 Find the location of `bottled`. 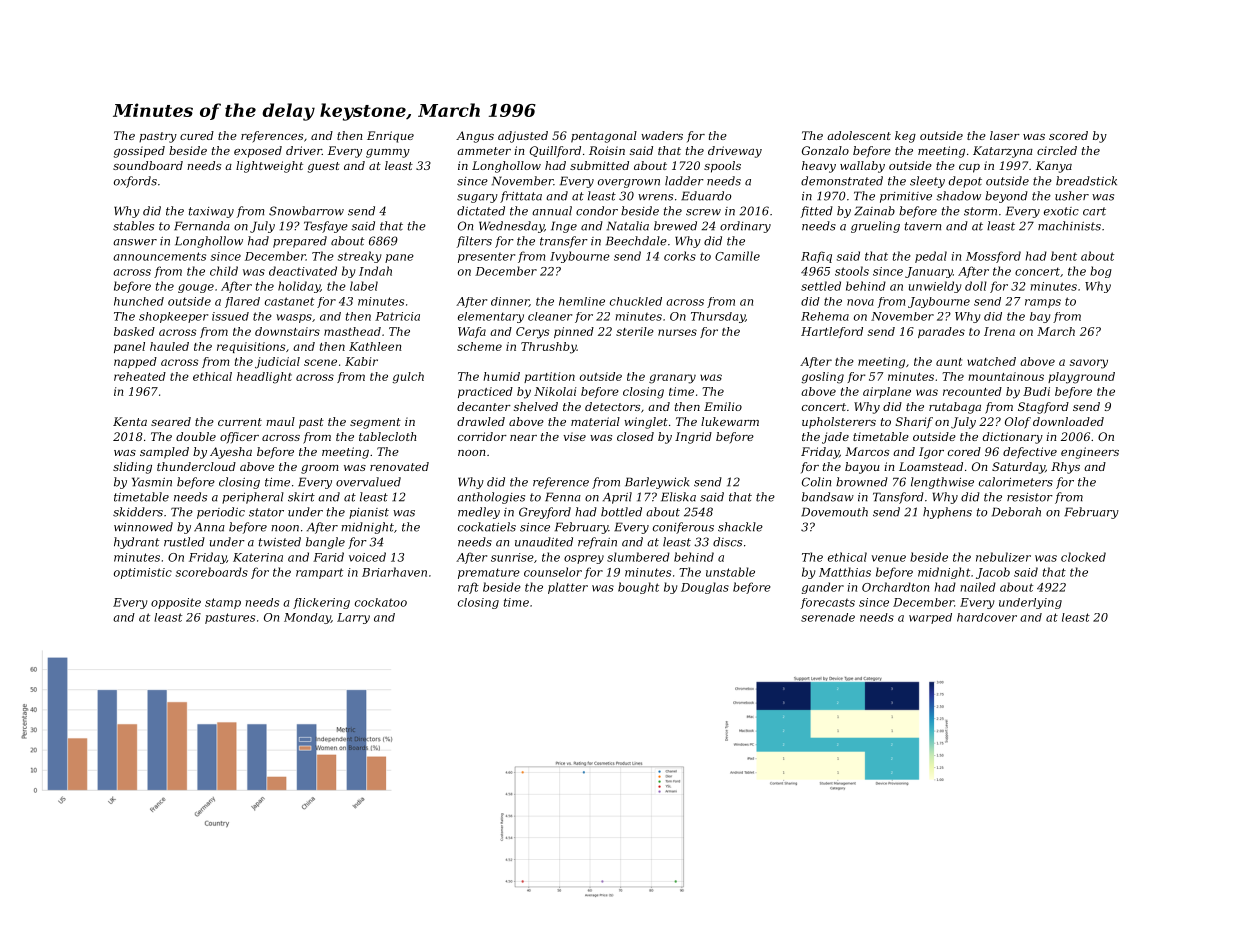

bottled is located at coordinates (621, 512).
